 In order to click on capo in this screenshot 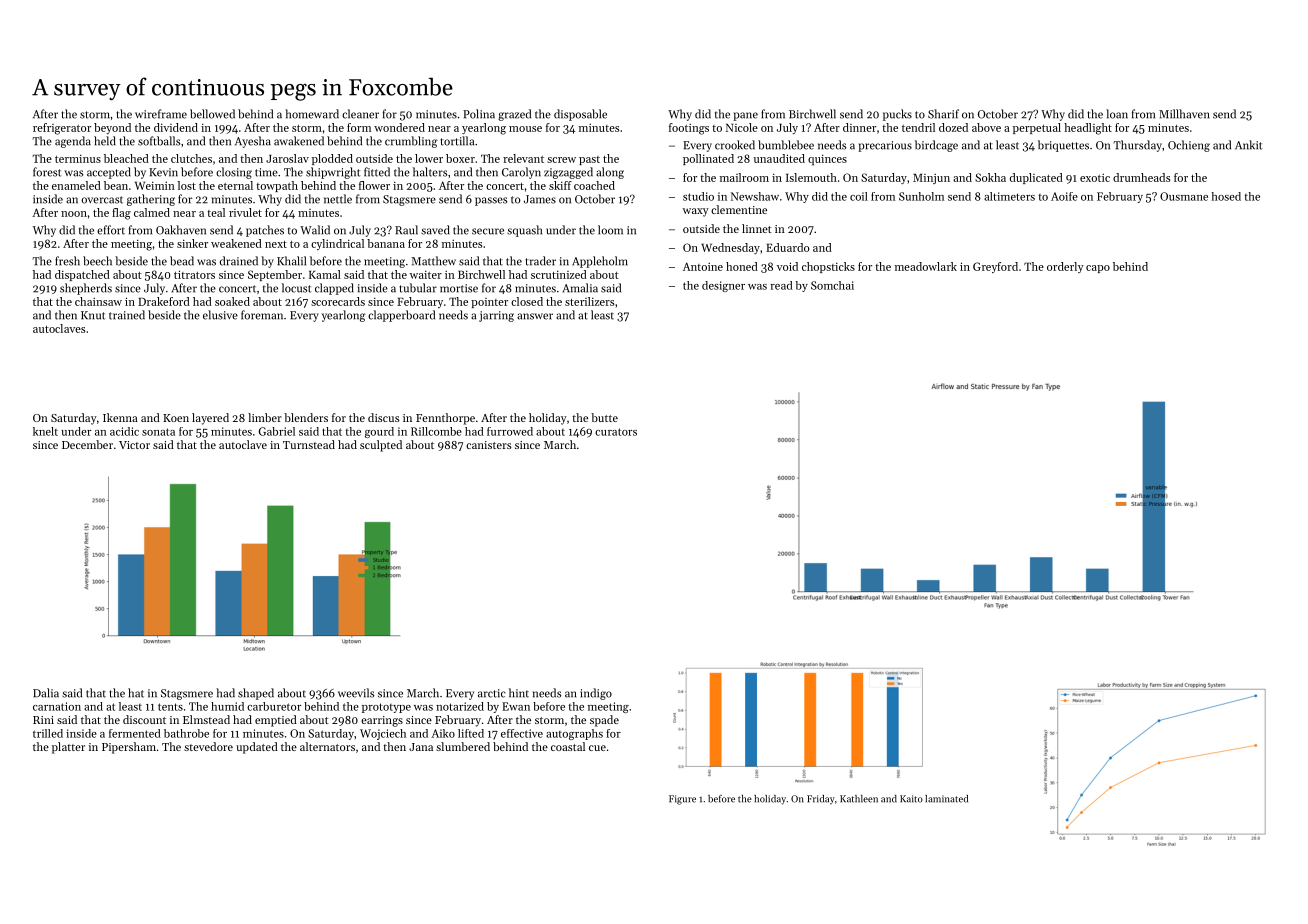, I will do `click(1098, 269)`.
